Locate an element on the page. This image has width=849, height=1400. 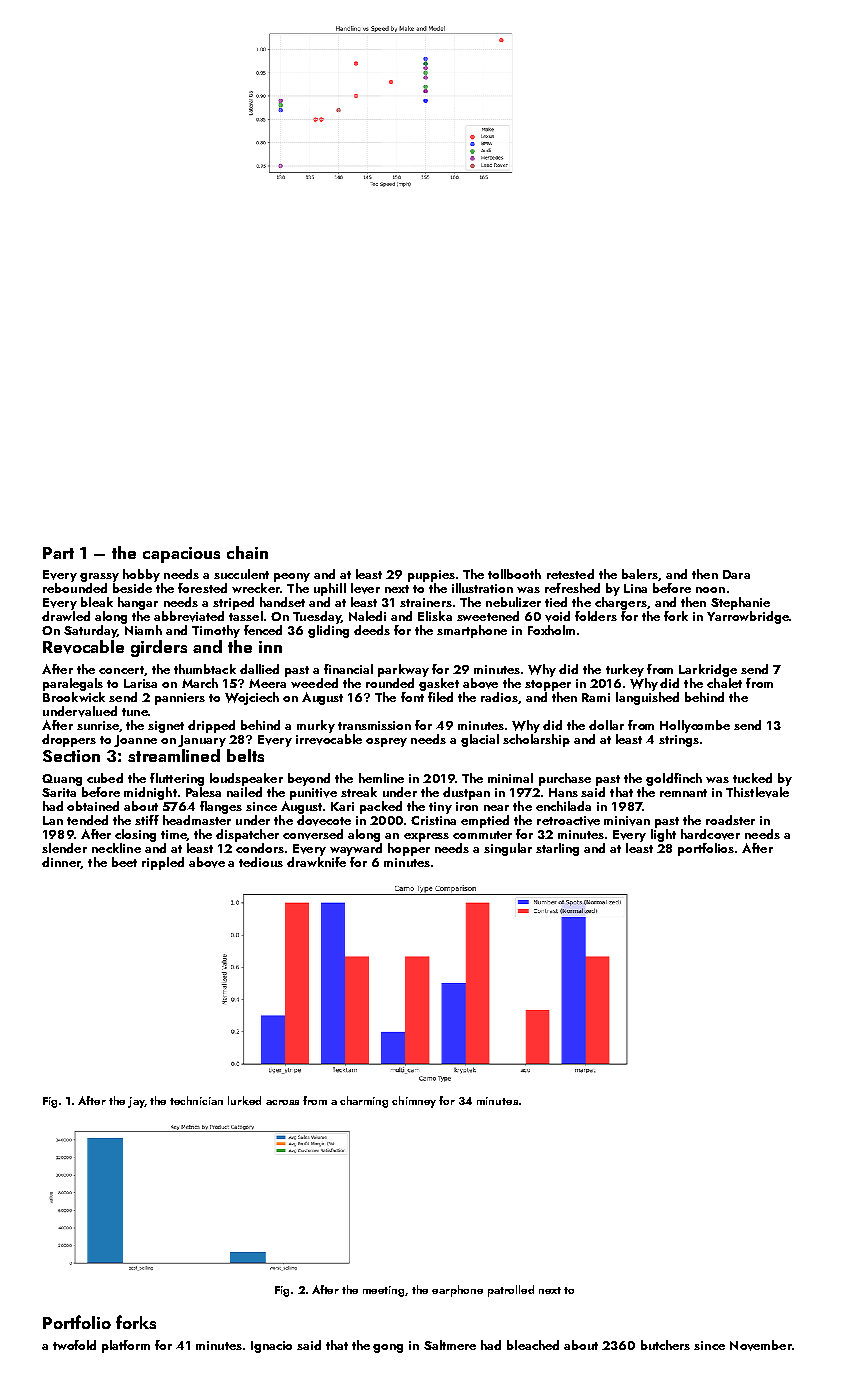
financial is located at coordinates (348, 669).
